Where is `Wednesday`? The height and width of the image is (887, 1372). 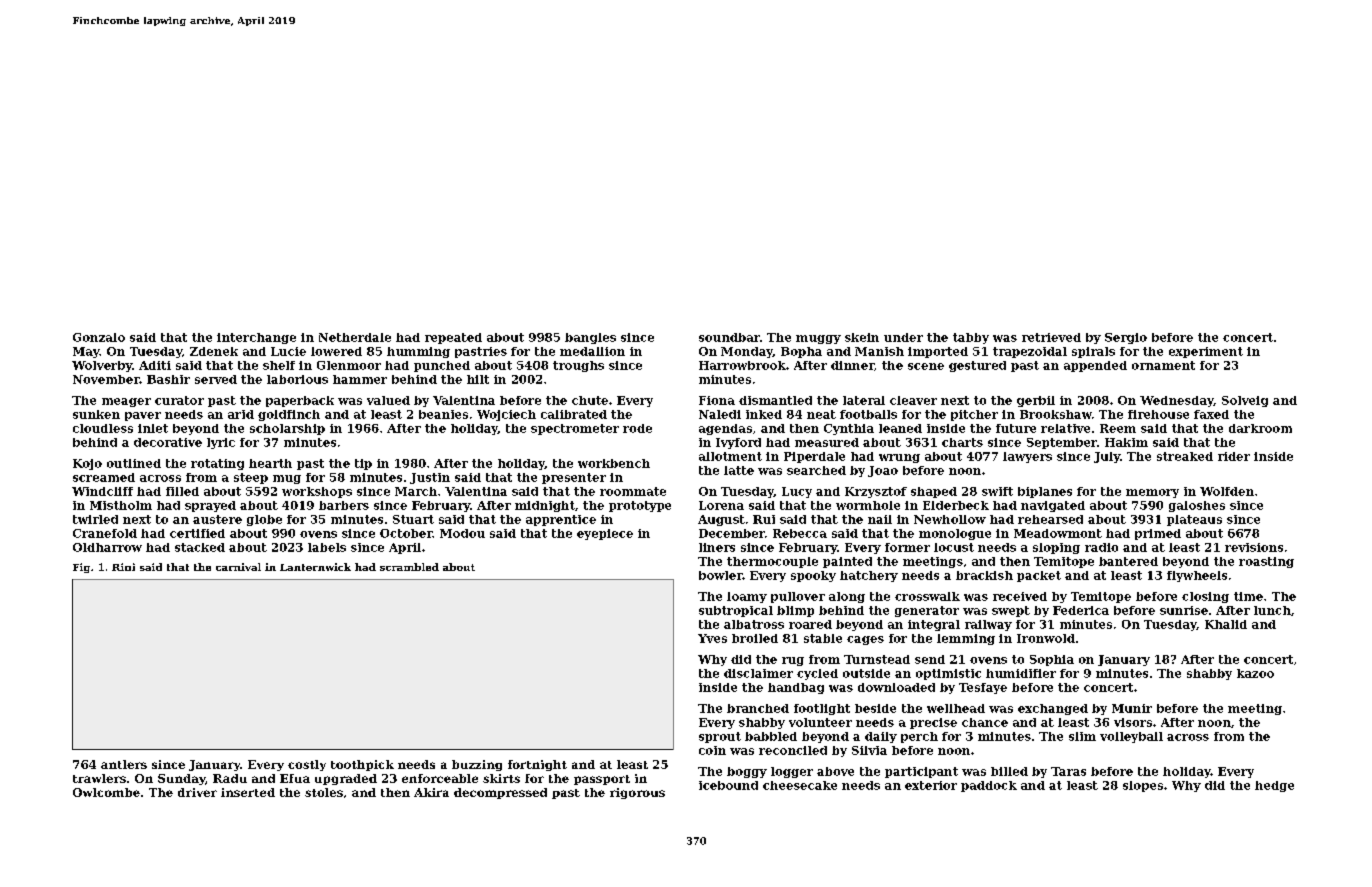
Wednesday is located at coordinates (1176, 401).
